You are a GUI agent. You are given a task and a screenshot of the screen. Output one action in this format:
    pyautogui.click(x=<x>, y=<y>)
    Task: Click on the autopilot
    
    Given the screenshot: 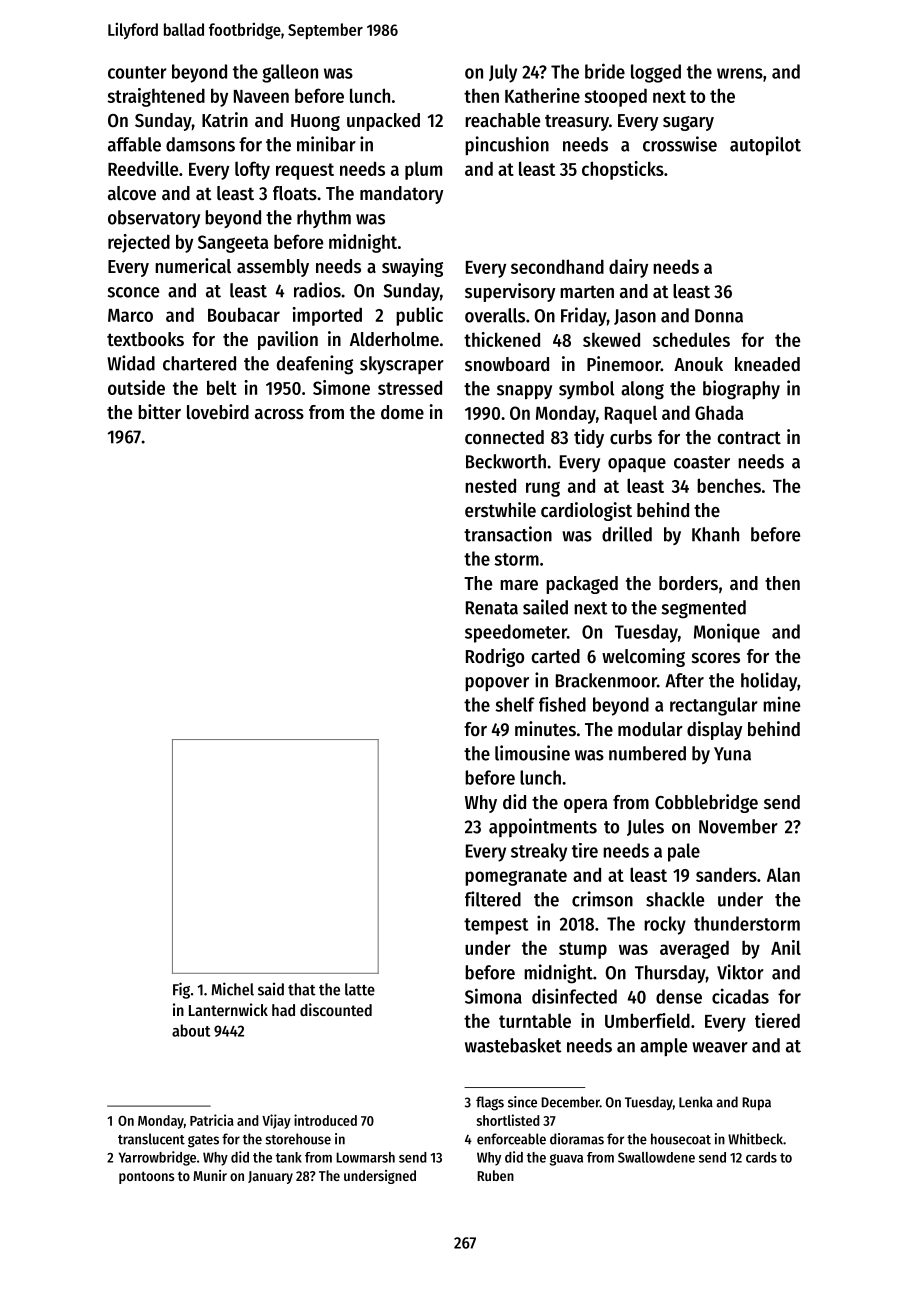 What is the action you would take?
    pyautogui.click(x=765, y=146)
